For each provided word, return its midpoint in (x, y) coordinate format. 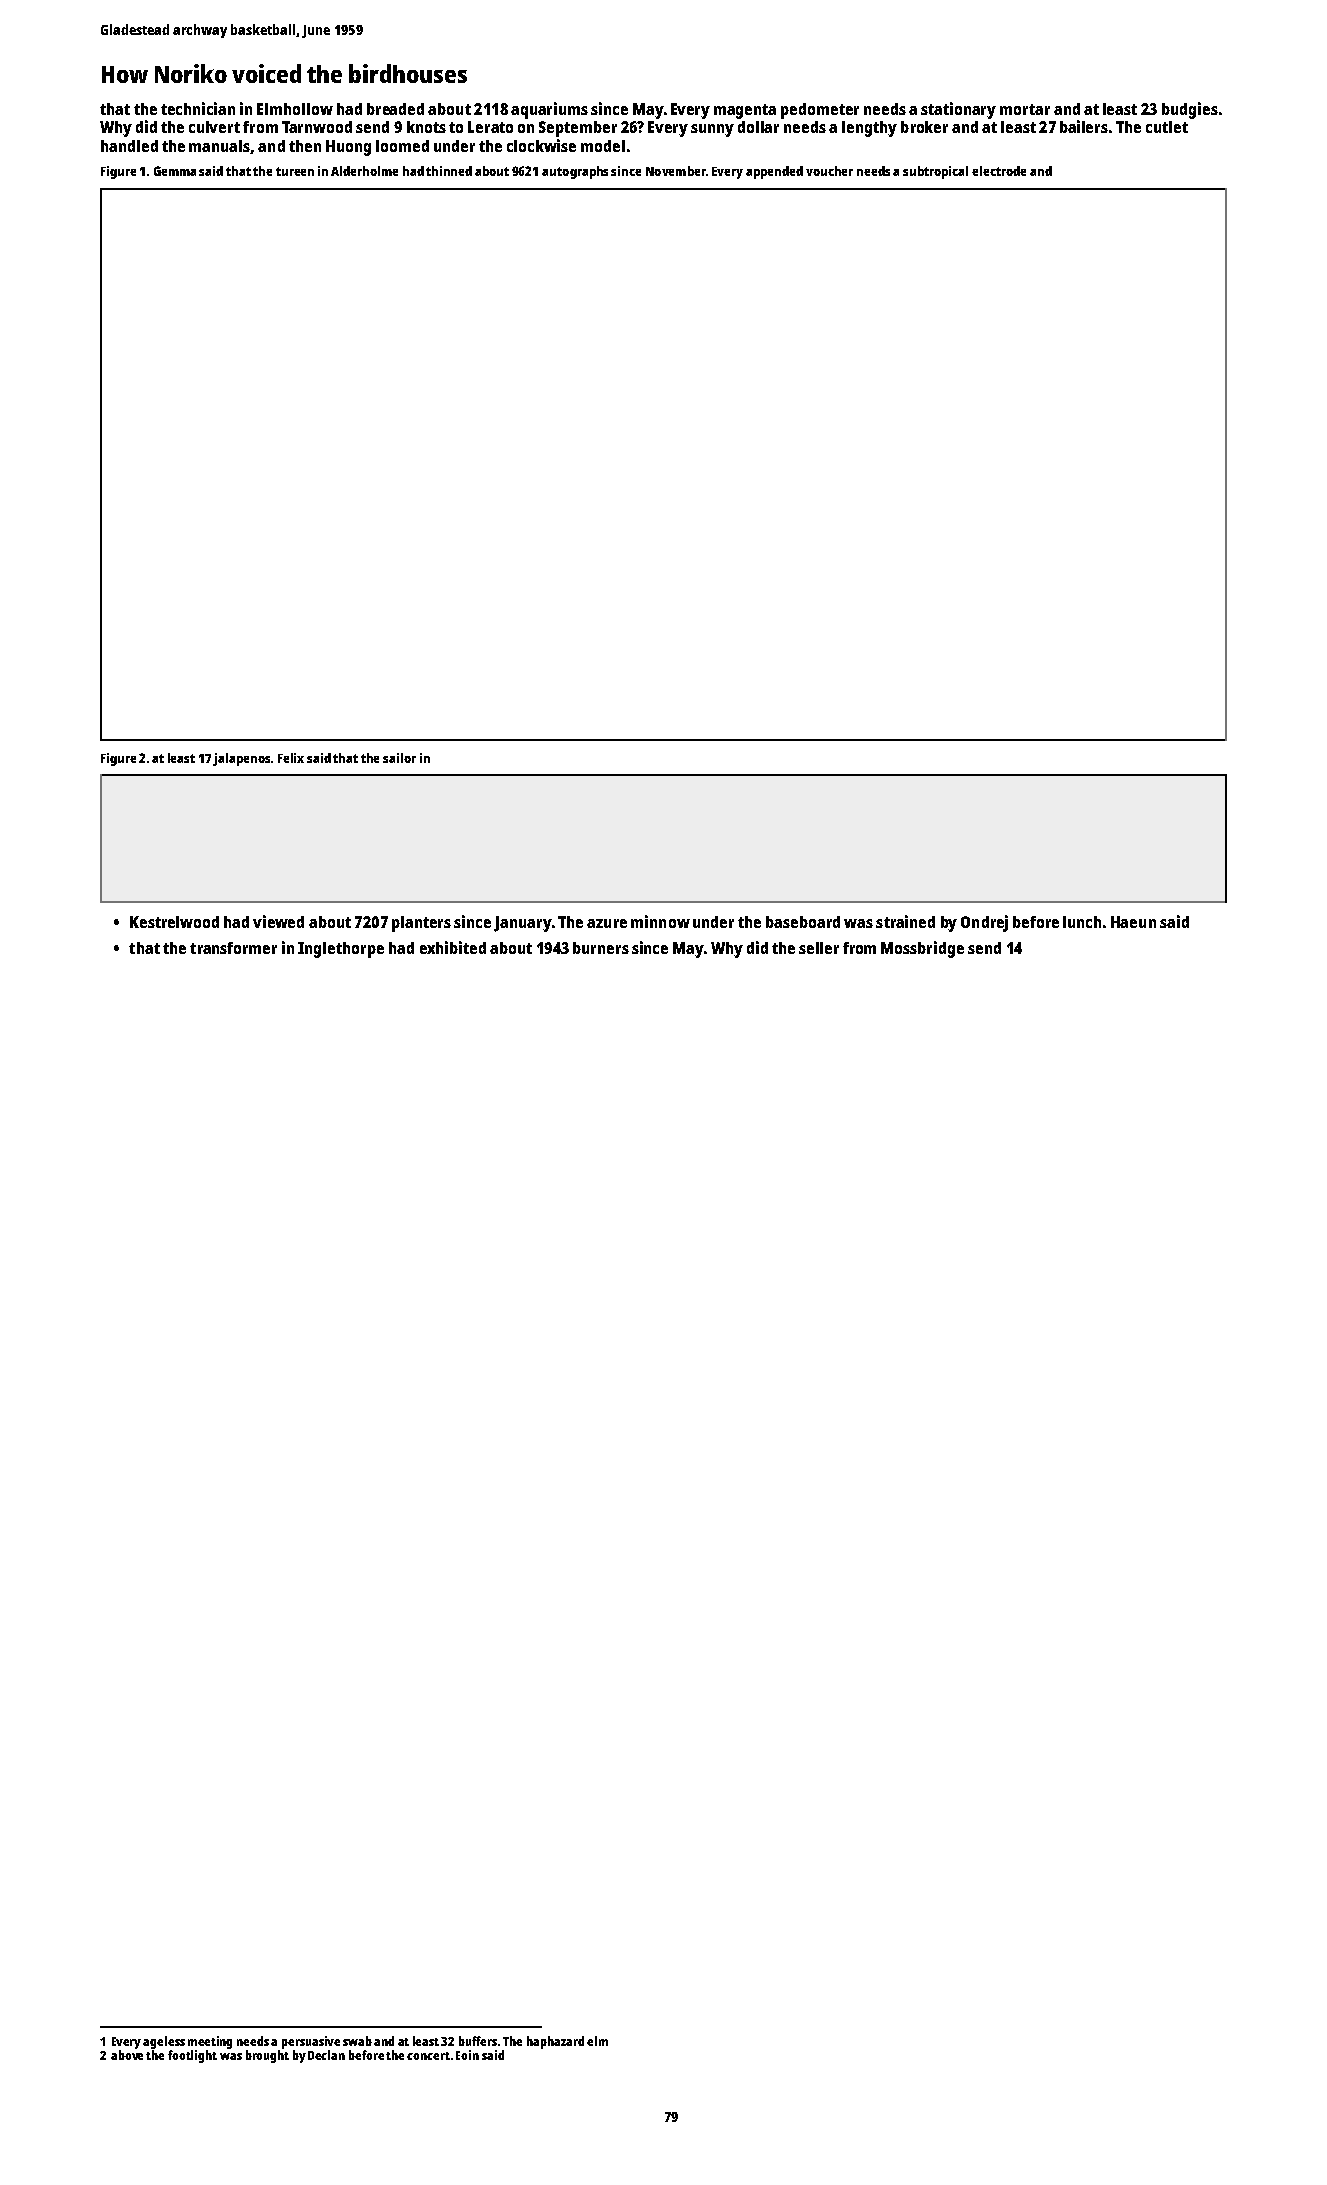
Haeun (1133, 922)
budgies (1190, 110)
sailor (399, 758)
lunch (1082, 922)
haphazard (555, 2042)
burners (601, 948)
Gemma (175, 171)
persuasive (311, 2042)
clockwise (541, 145)
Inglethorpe (341, 950)
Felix (291, 758)
